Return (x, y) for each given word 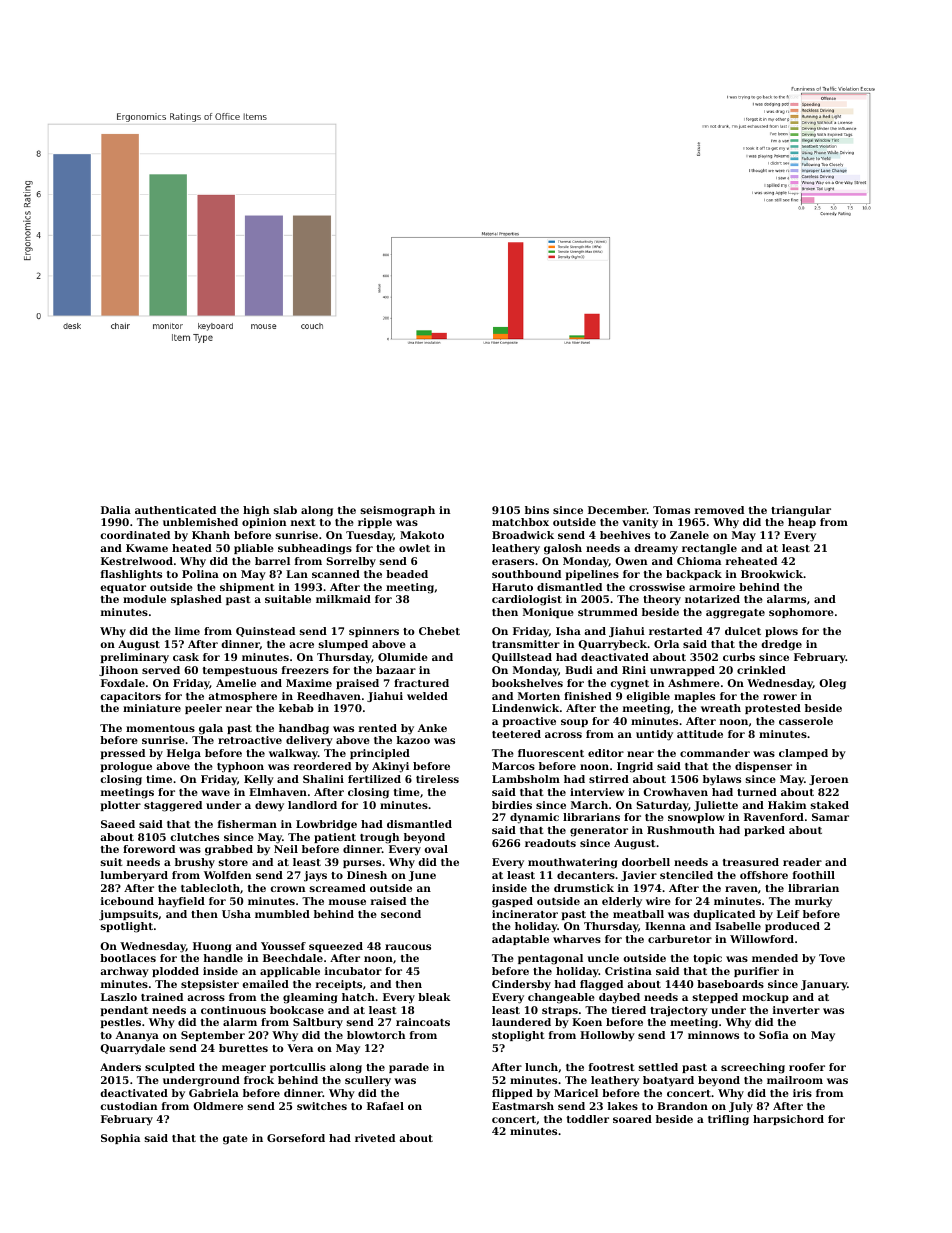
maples (694, 697)
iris (802, 1093)
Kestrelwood (137, 561)
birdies (512, 805)
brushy (195, 863)
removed (719, 510)
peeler (203, 709)
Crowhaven (675, 792)
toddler (588, 1119)
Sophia (120, 1139)
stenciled (686, 875)
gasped (512, 902)
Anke (432, 728)
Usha (236, 914)
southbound (526, 574)
